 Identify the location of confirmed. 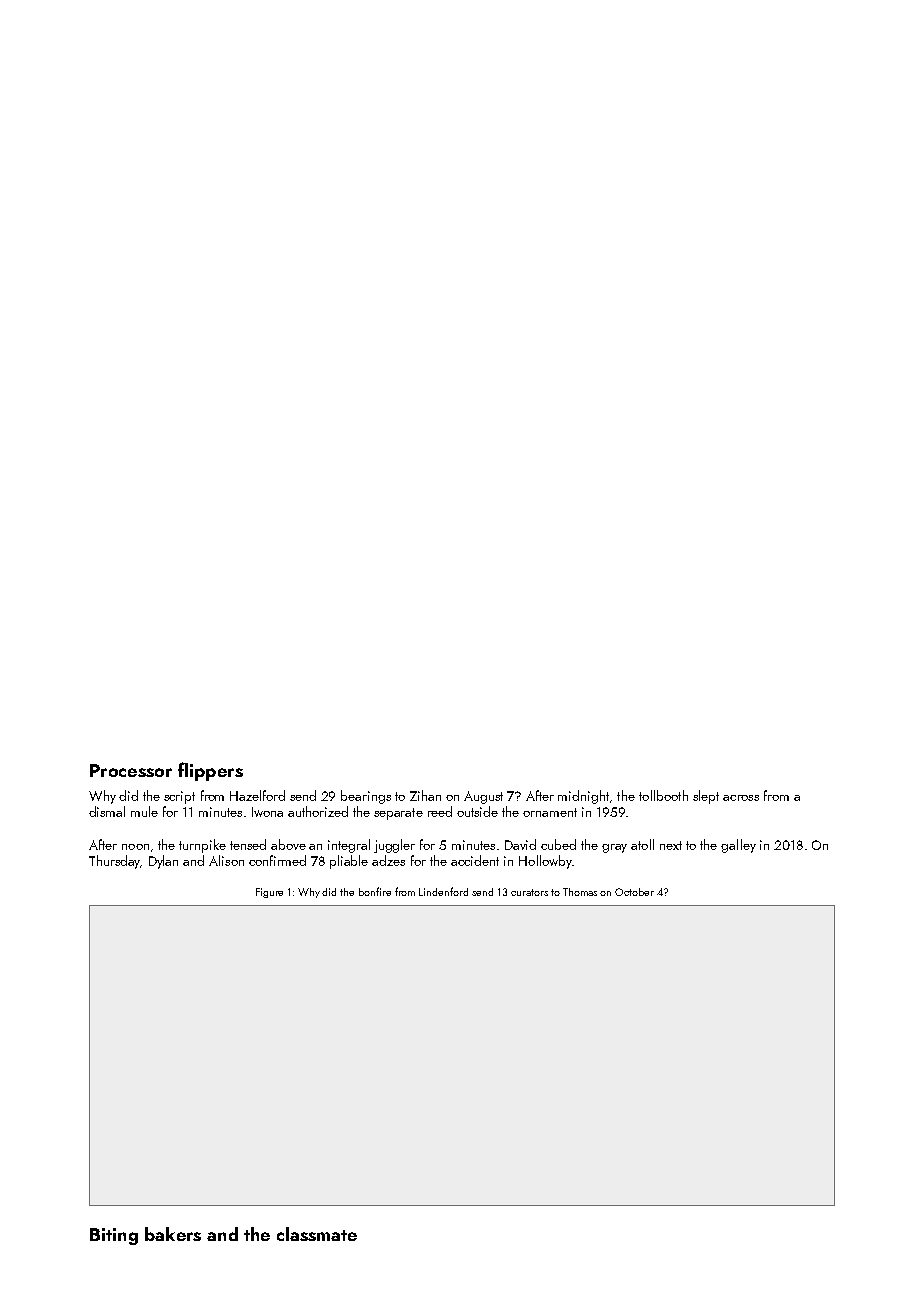
(277, 860).
